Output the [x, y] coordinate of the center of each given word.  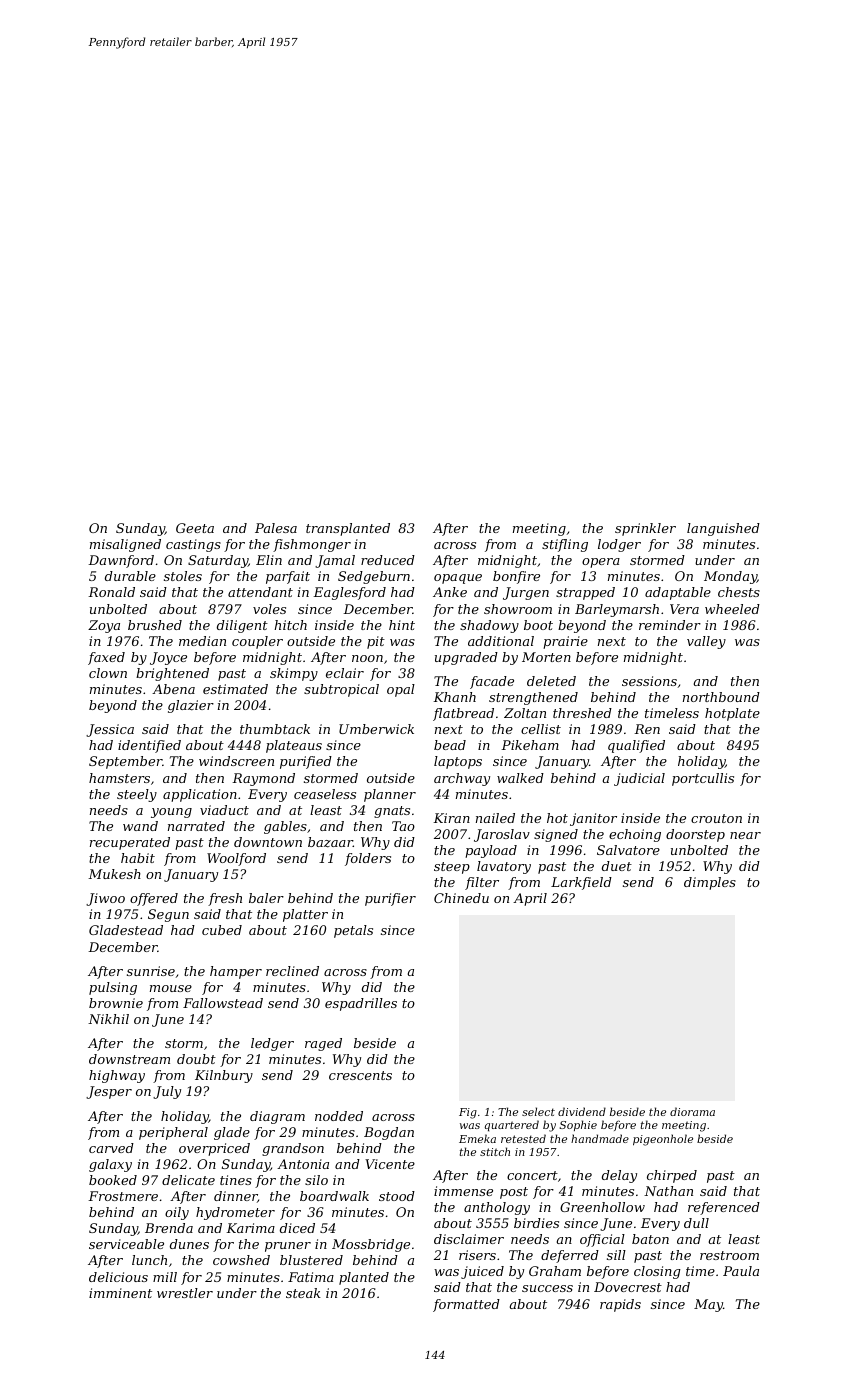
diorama [692, 1111]
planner [390, 795]
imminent [120, 1293]
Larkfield [581, 883]
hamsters [119, 778]
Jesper [109, 1092]
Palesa [276, 528]
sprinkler [645, 529]
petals [353, 931]
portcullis [703, 779]
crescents [360, 1075]
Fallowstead [223, 1003]
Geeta [195, 528]
